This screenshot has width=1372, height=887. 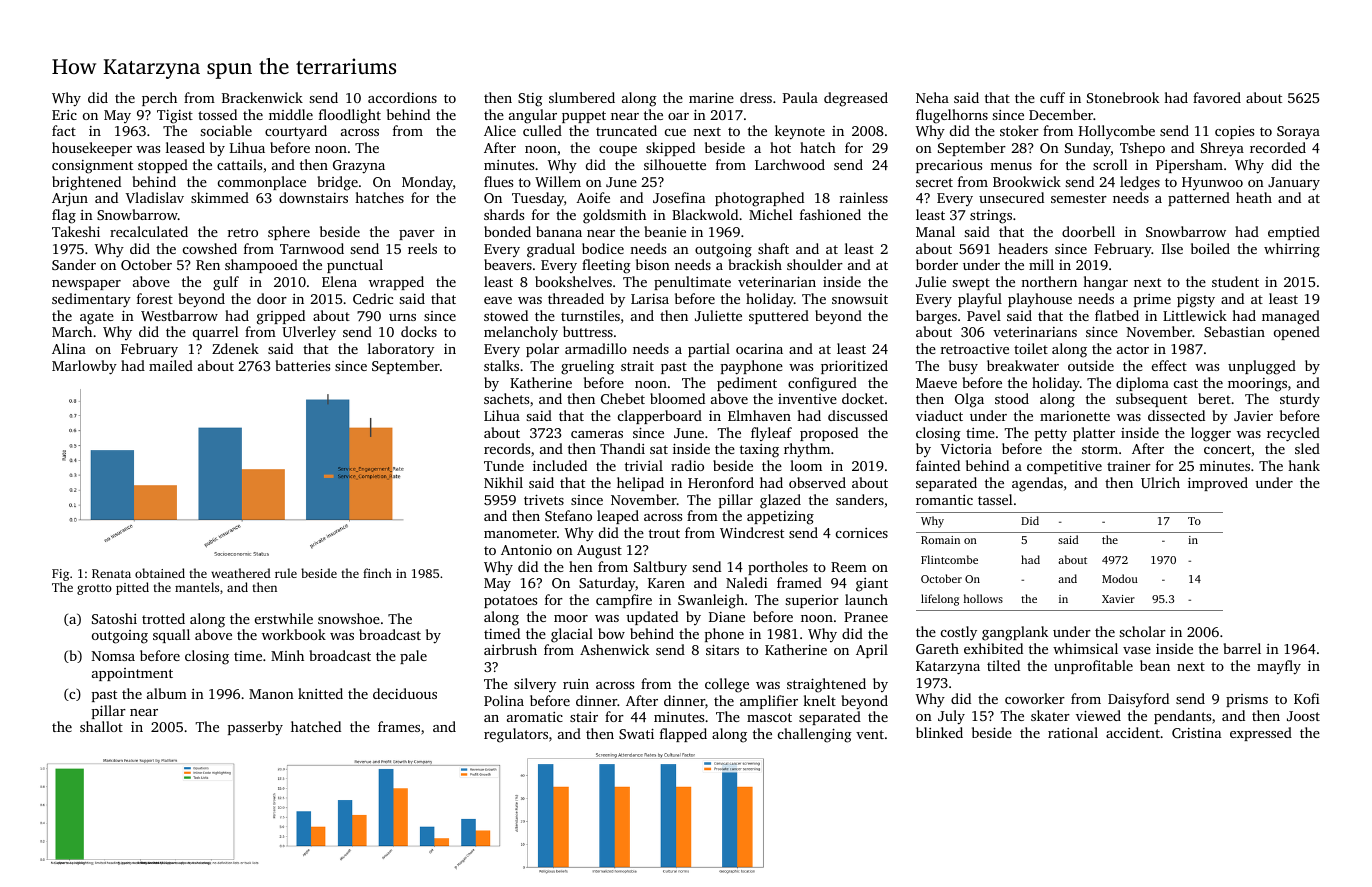 I want to click on scholar, so click(x=1142, y=631).
